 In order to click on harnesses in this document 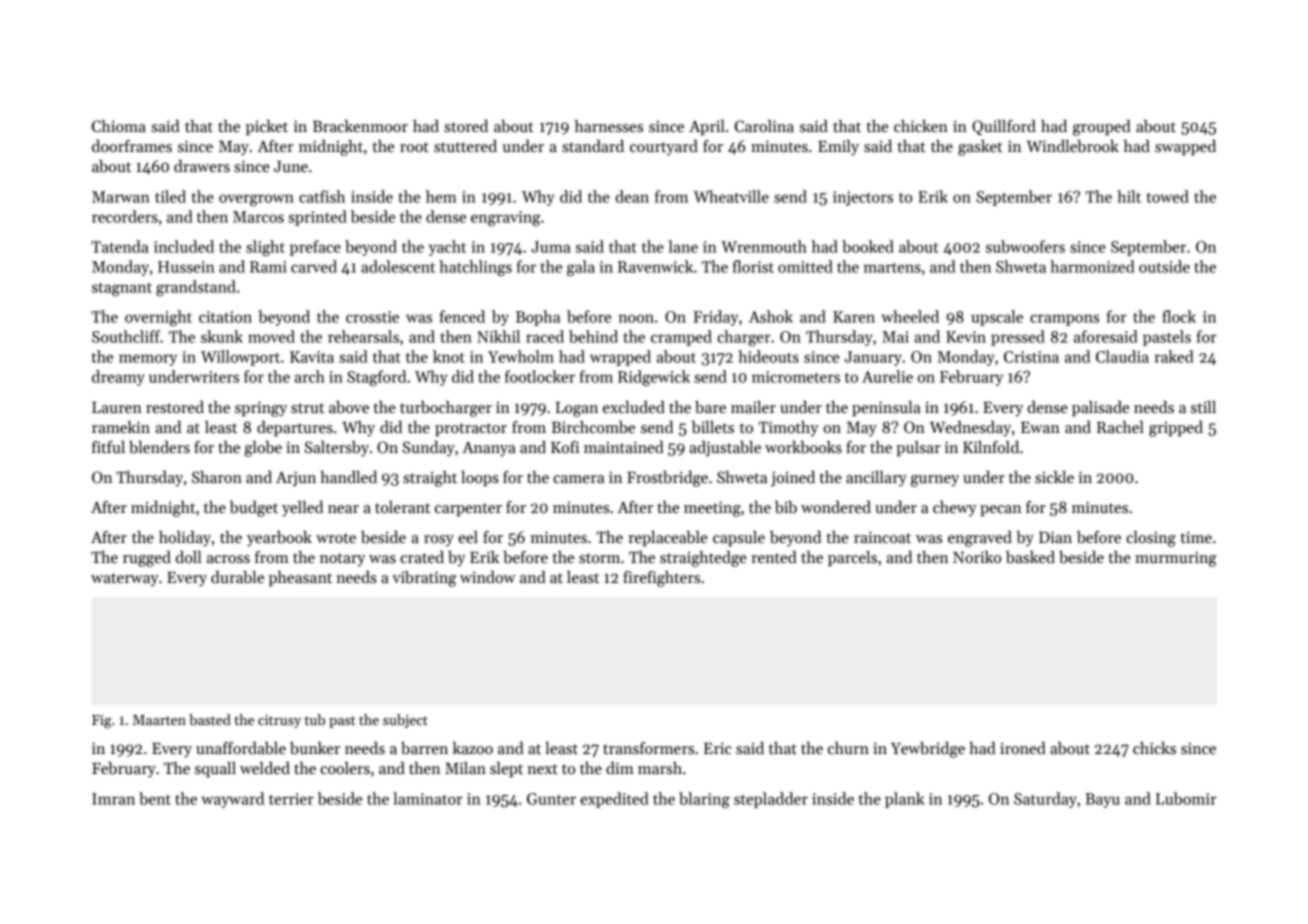, I will do `click(609, 126)`.
